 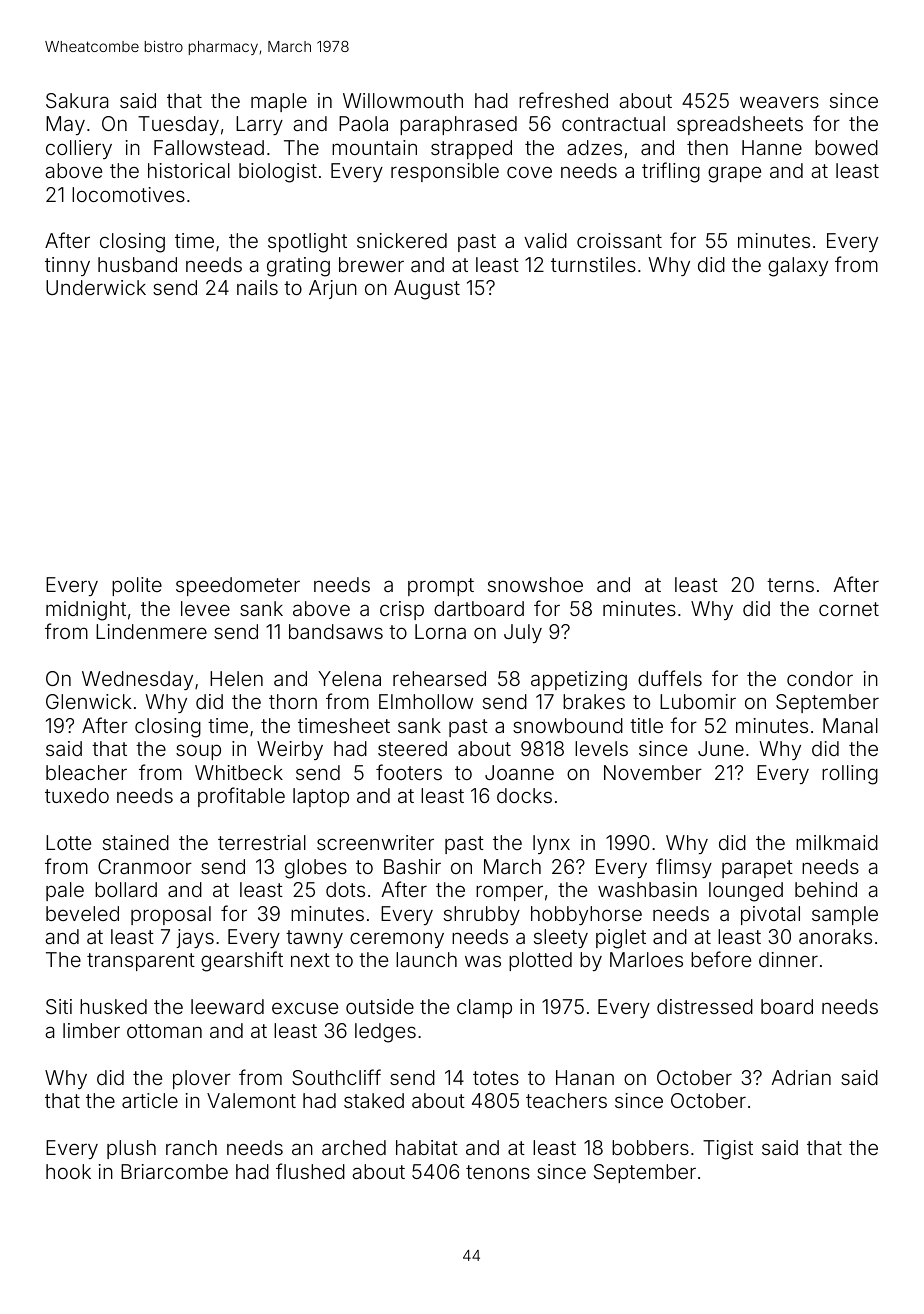 What do you see at coordinates (779, 102) in the image?
I see `weavers` at bounding box center [779, 102].
